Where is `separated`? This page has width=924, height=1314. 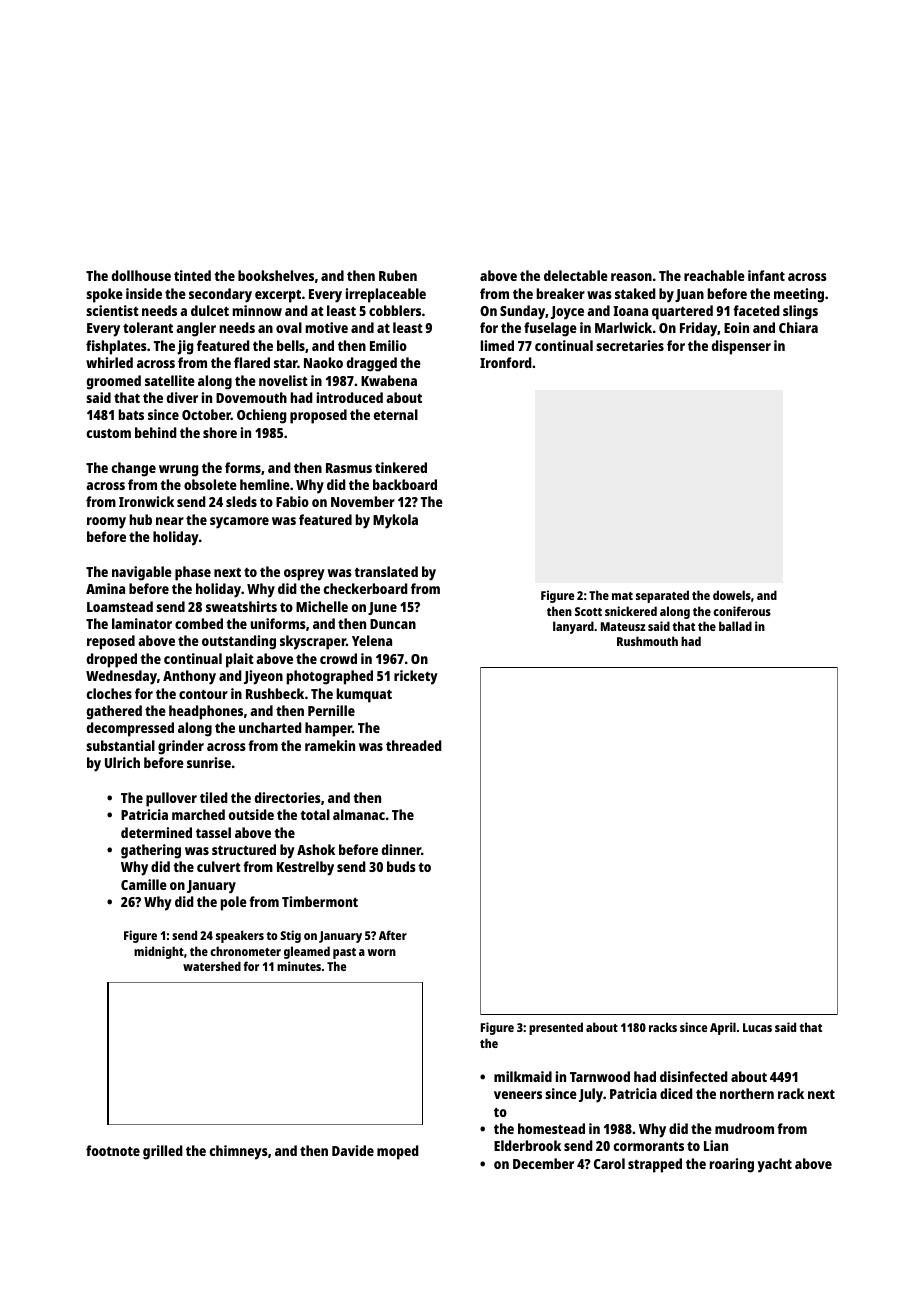
separated is located at coordinates (662, 596).
